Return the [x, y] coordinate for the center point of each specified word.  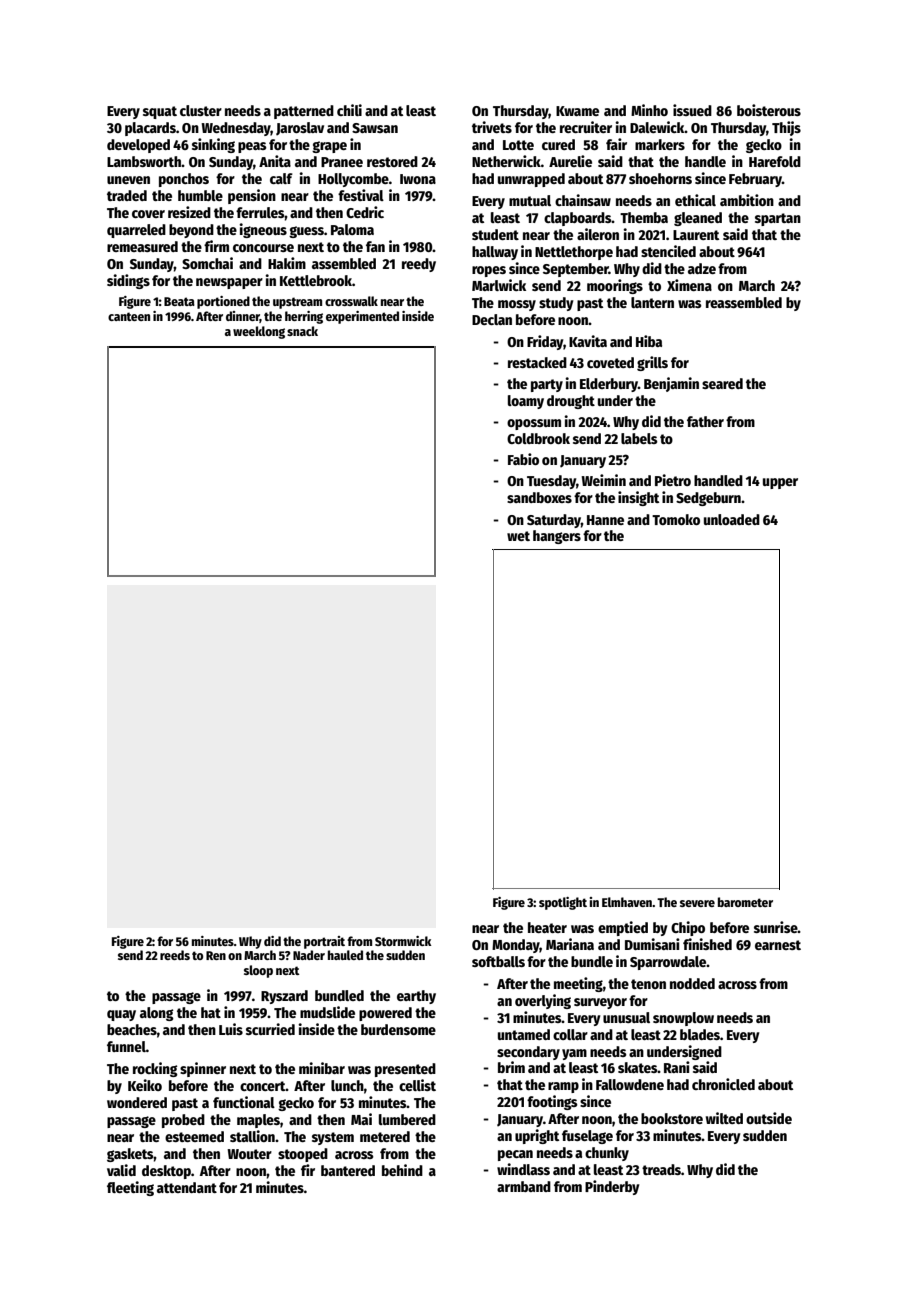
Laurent [696, 235]
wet [518, 536]
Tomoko [676, 519]
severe [697, 903]
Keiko [145, 1085]
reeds [175, 955]
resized [189, 212]
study [556, 304]
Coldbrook [538, 438]
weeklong [259, 332]
